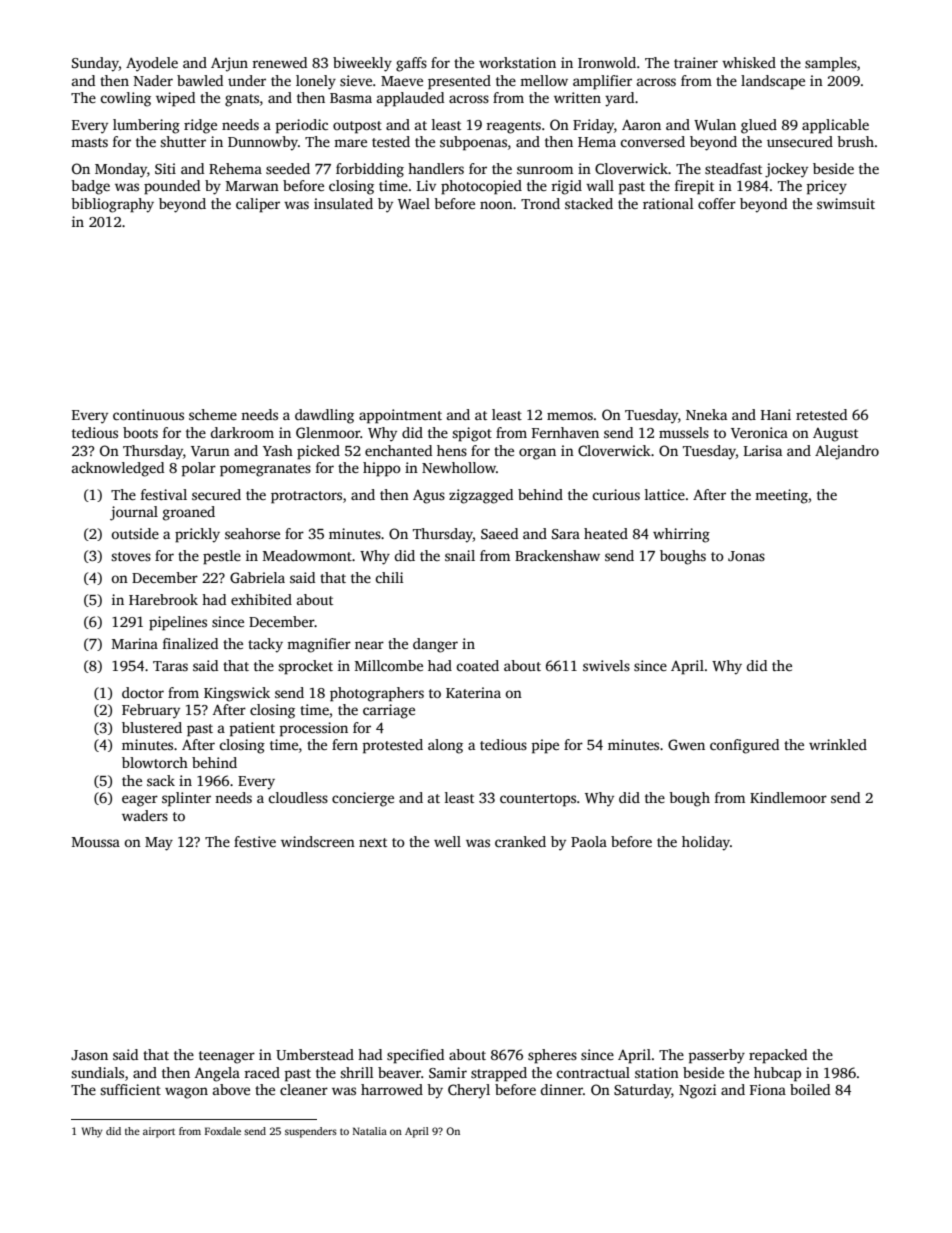 Image resolution: width=952 pixels, height=1233 pixels. I want to click on memos, so click(570, 416).
